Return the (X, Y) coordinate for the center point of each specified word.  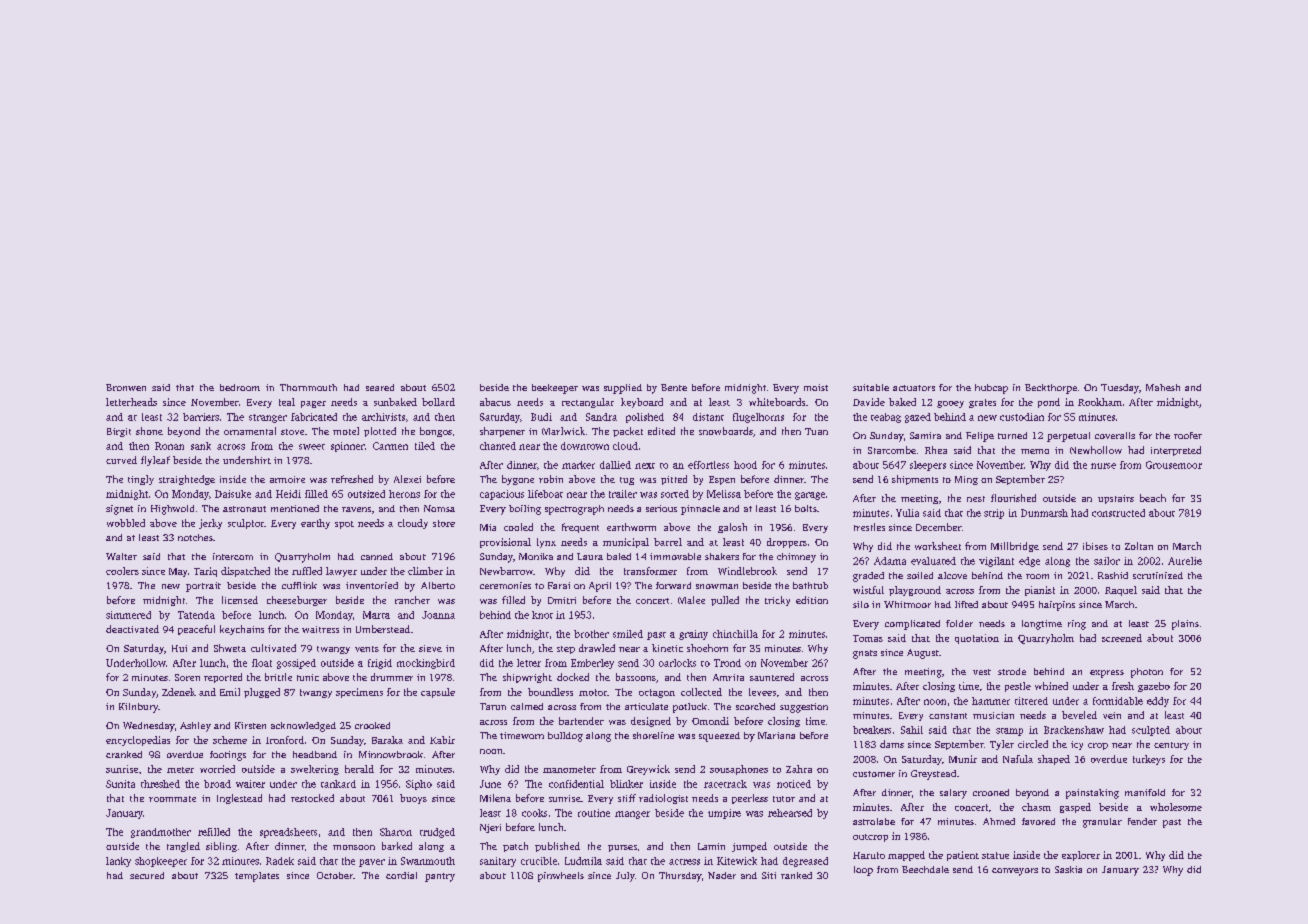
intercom (233, 556)
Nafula (1018, 759)
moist (816, 387)
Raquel (1121, 591)
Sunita (120, 784)
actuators (914, 388)
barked (397, 846)
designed (651, 722)
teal (287, 402)
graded (868, 577)
